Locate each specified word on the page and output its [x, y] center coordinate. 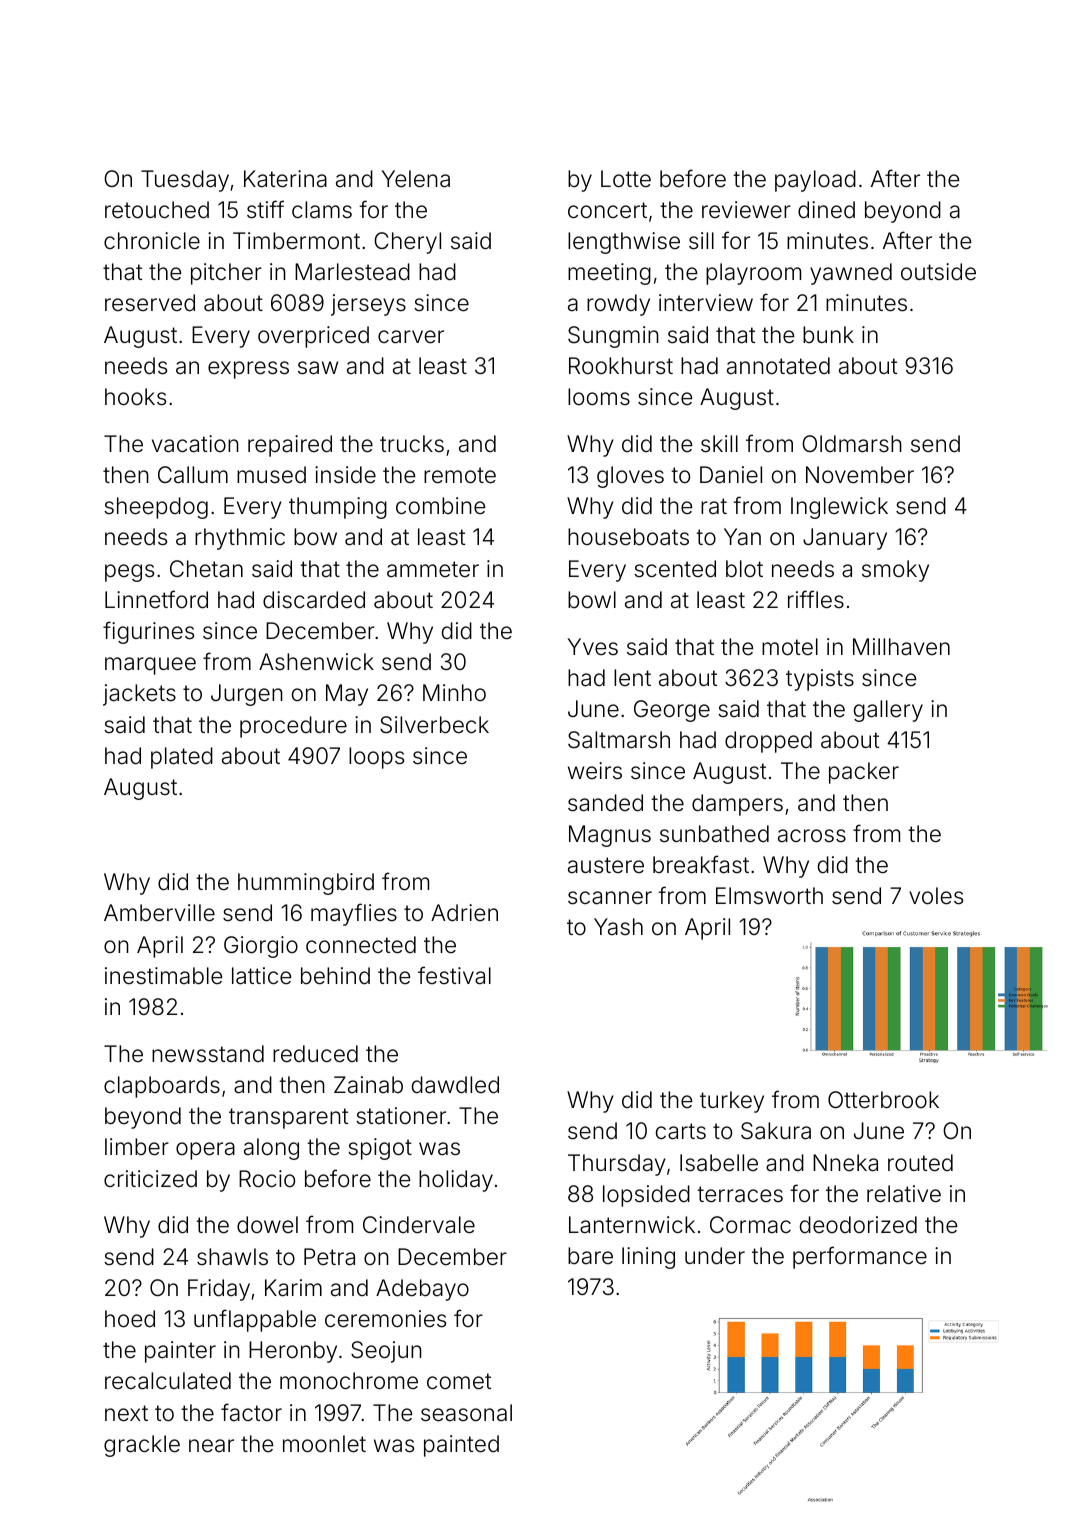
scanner [610, 898]
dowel [267, 1225]
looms [599, 396]
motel [790, 647]
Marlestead [352, 272]
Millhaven [901, 647]
